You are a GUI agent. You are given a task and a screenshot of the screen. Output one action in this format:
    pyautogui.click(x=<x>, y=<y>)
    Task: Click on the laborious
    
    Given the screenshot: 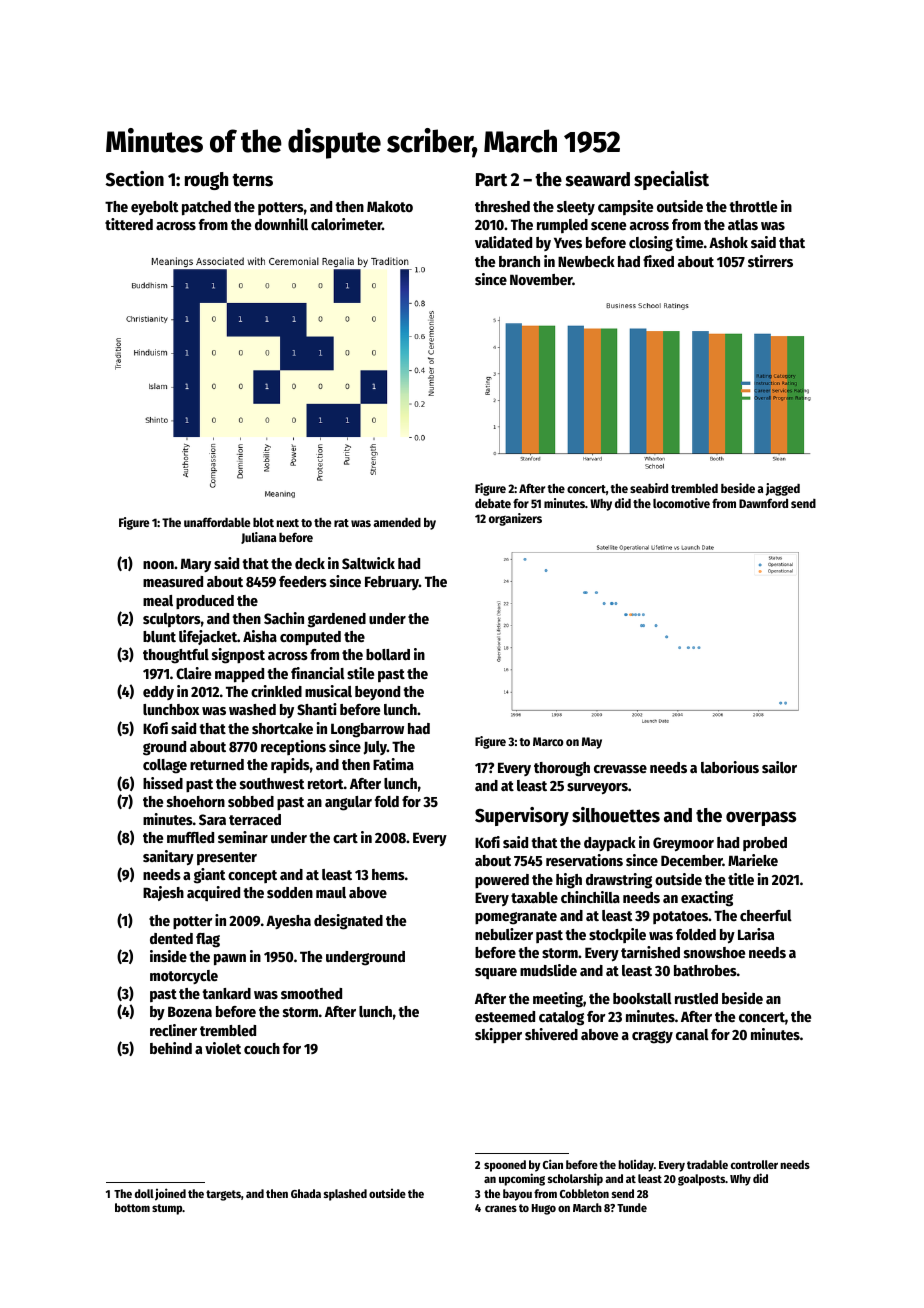 What is the action you would take?
    pyautogui.click(x=730, y=767)
